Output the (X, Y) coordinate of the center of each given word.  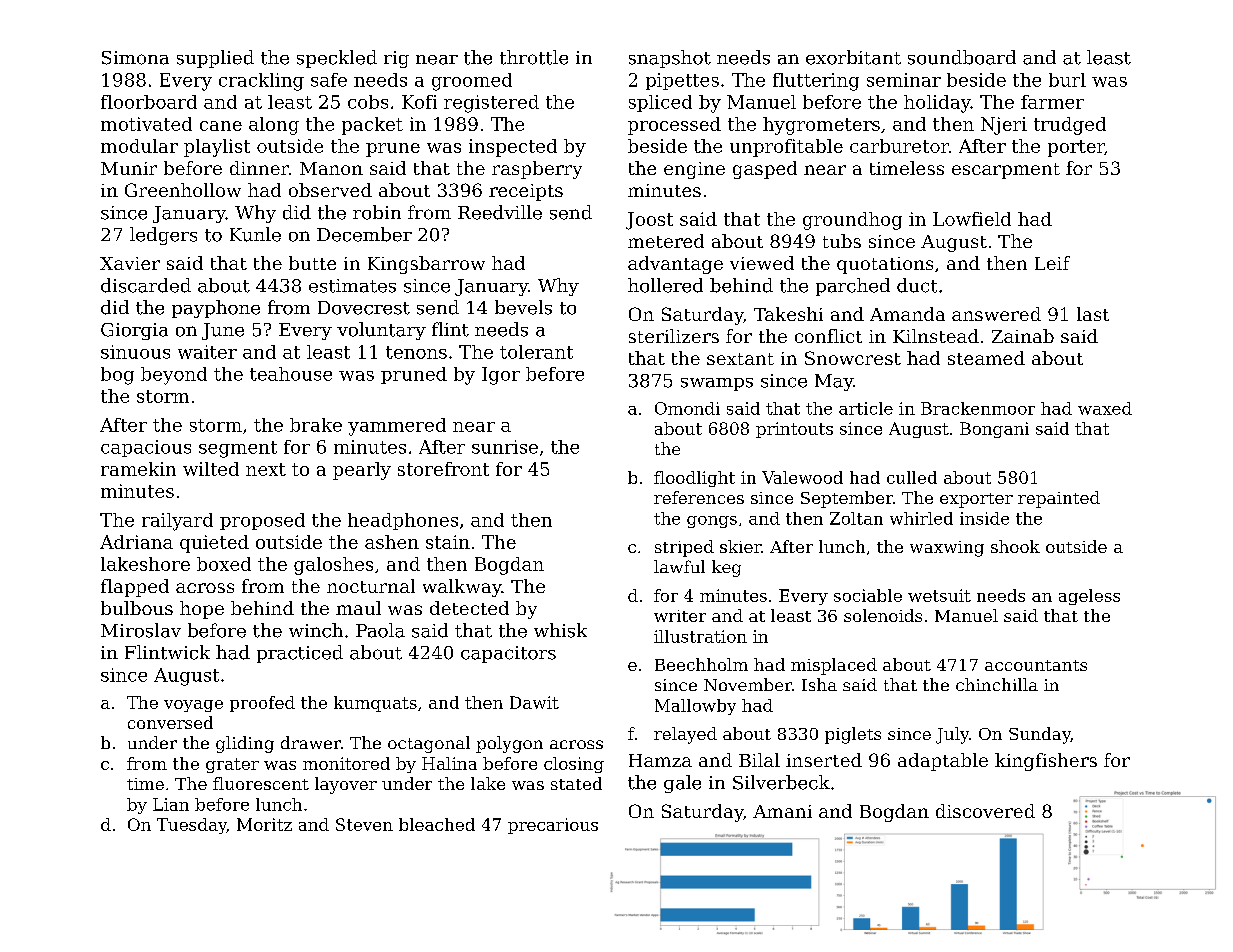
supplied (215, 59)
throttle (534, 57)
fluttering (816, 82)
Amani (782, 811)
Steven (364, 824)
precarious (553, 826)
